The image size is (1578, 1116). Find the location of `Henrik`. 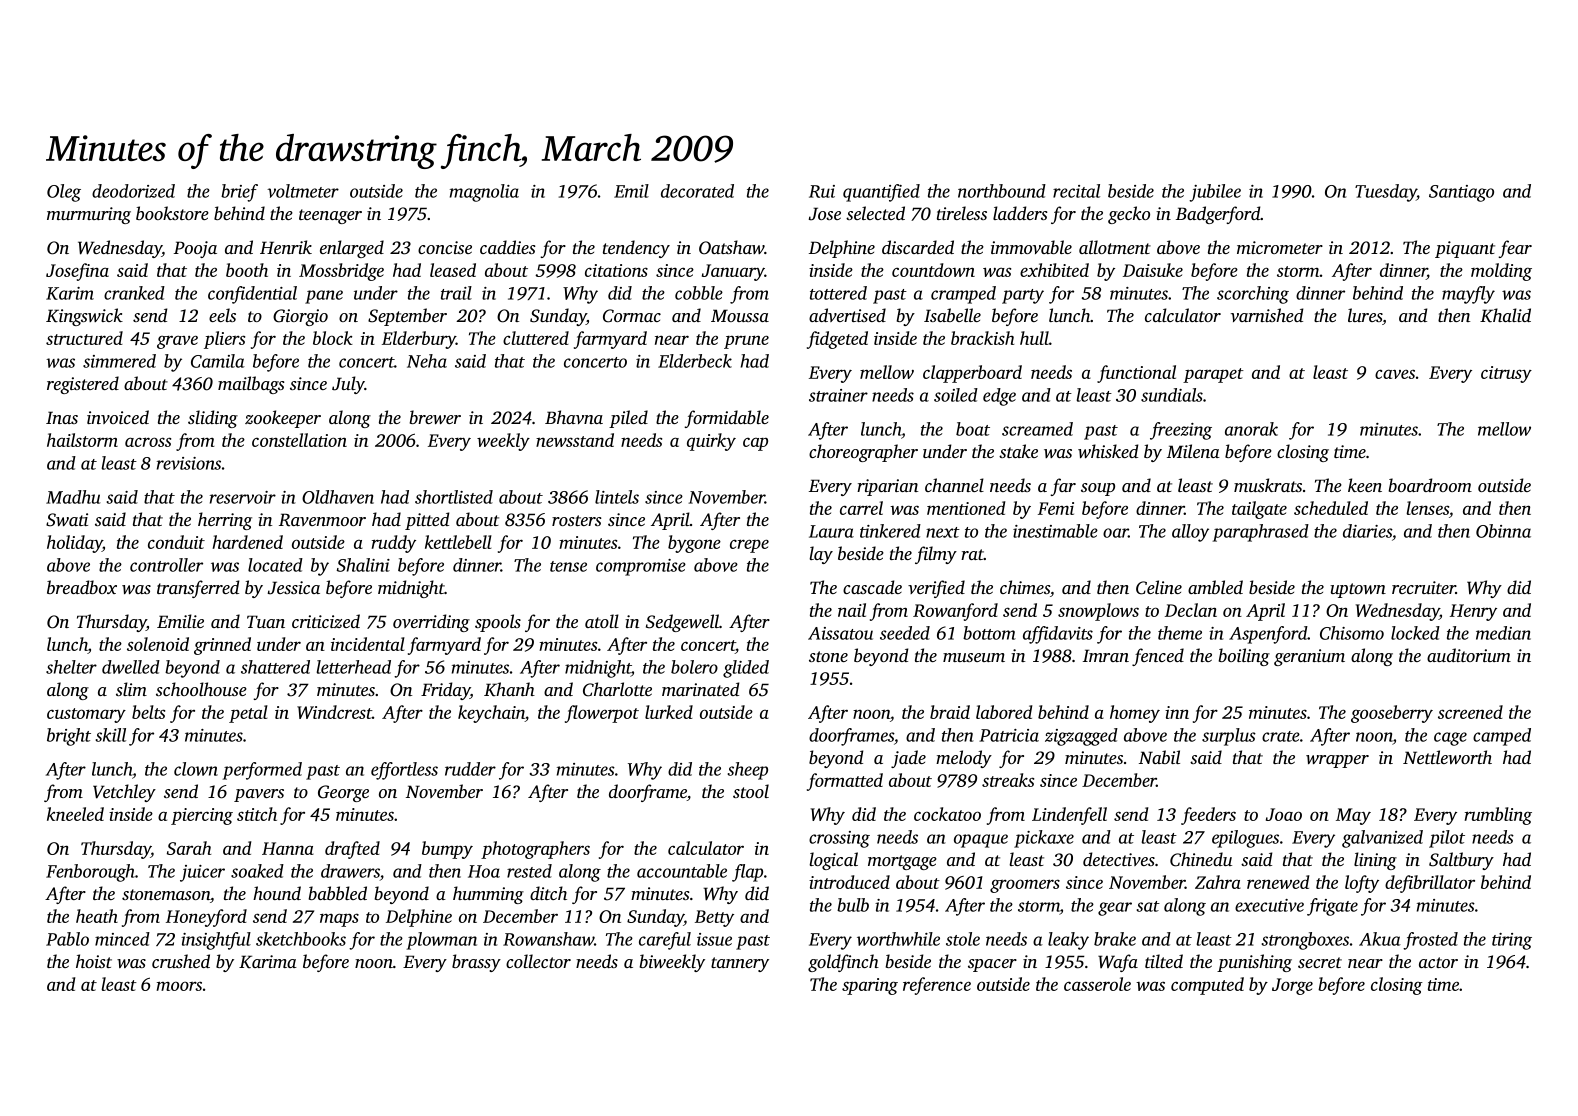

Henrik is located at coordinates (286, 247).
